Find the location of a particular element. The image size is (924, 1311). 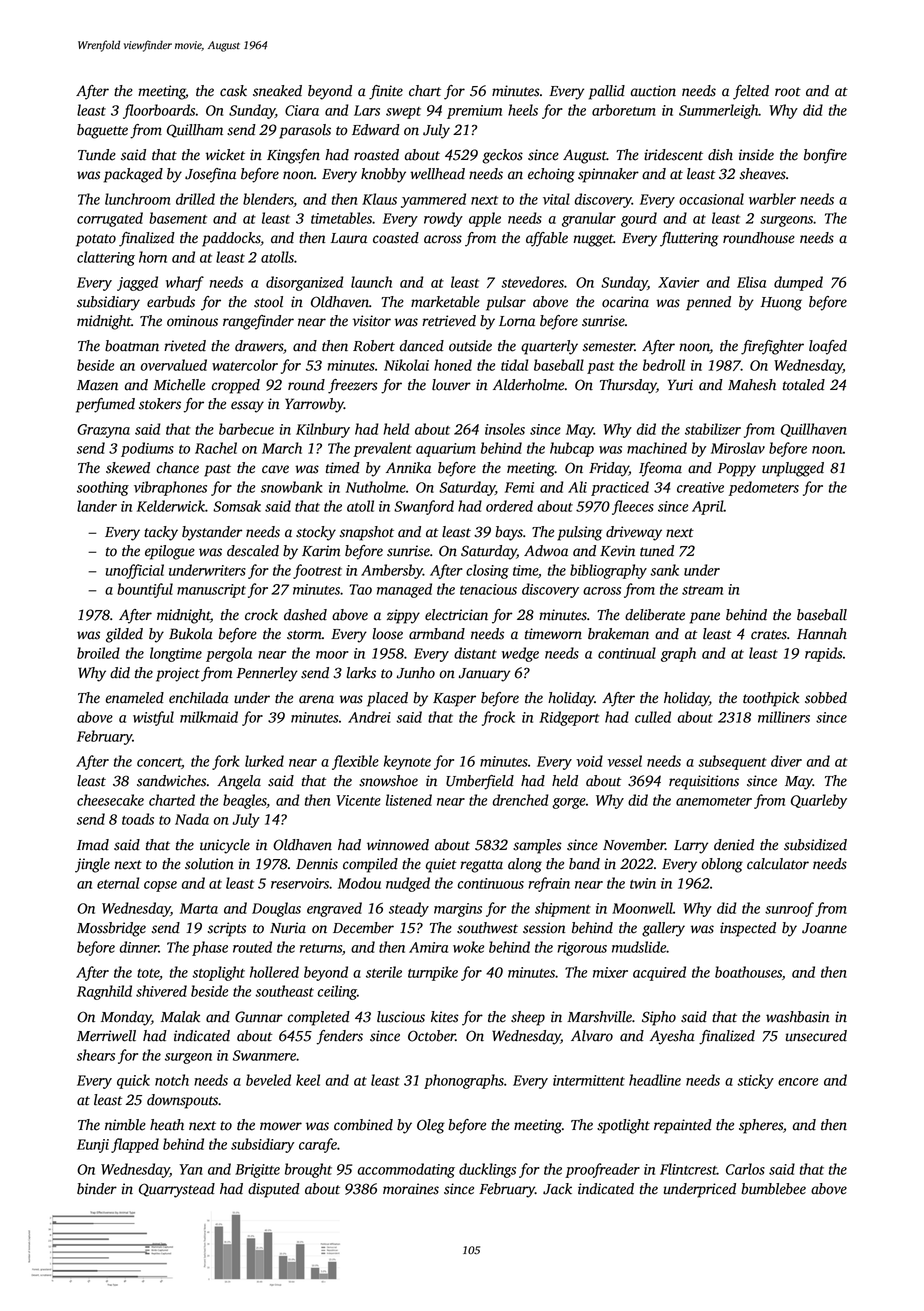

cask is located at coordinates (233, 91).
